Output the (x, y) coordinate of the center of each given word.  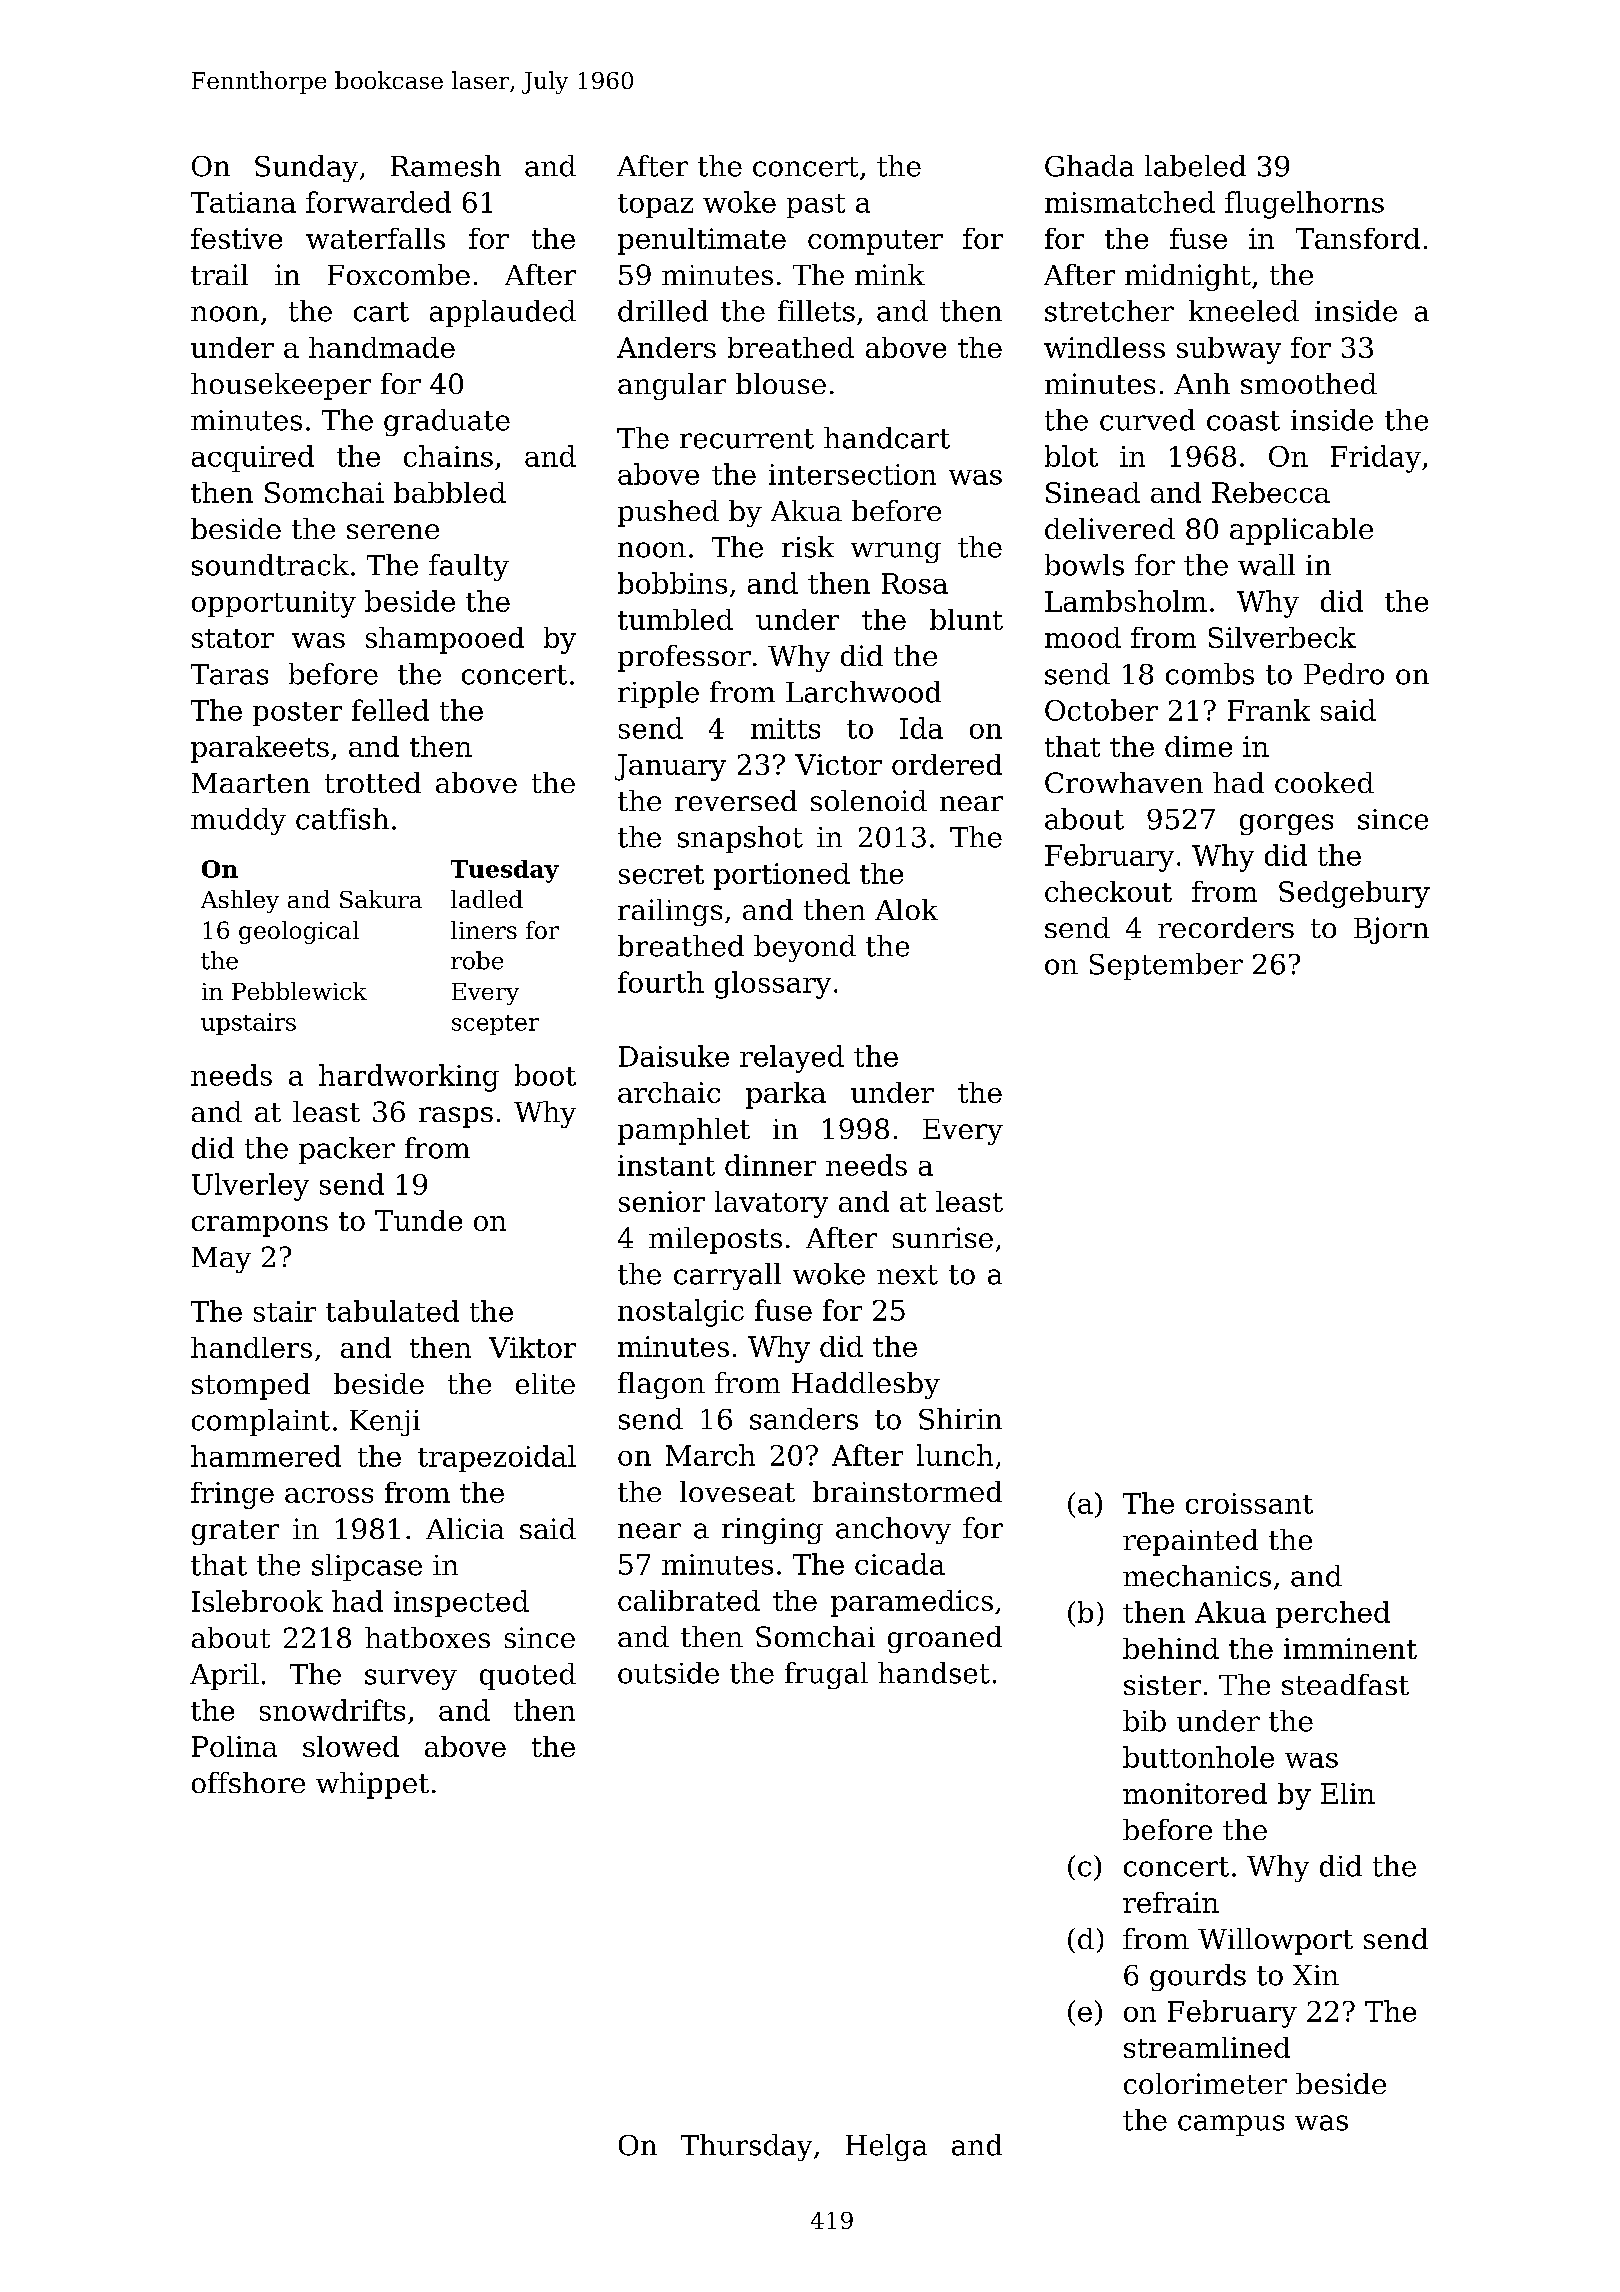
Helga (886, 2147)
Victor (838, 764)
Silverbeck (1282, 637)
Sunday (306, 168)
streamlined (1207, 2047)
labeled (1195, 166)
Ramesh (446, 166)
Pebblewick (299, 991)
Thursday (746, 2147)
